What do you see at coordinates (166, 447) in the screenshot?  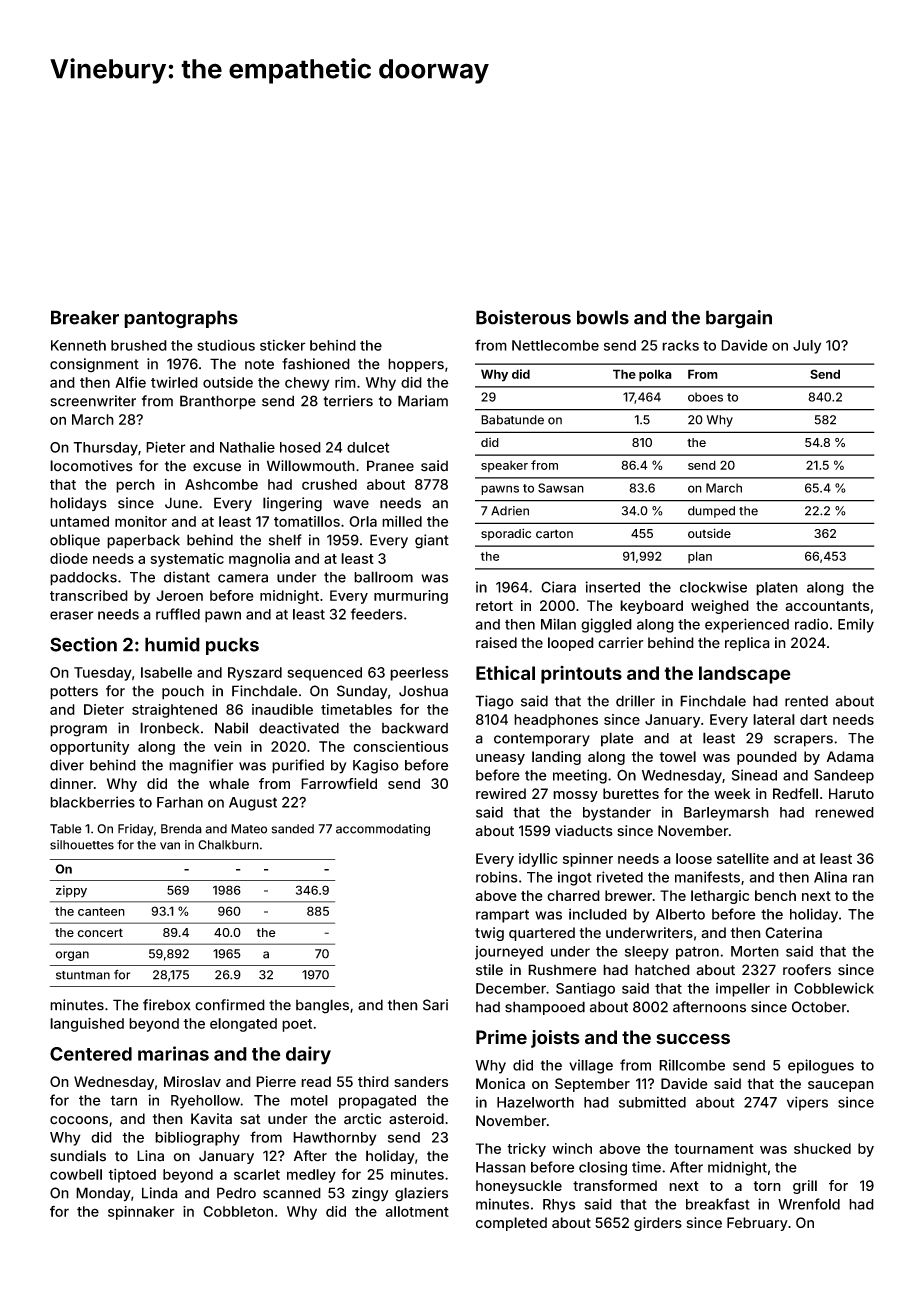 I see `Pieter` at bounding box center [166, 447].
